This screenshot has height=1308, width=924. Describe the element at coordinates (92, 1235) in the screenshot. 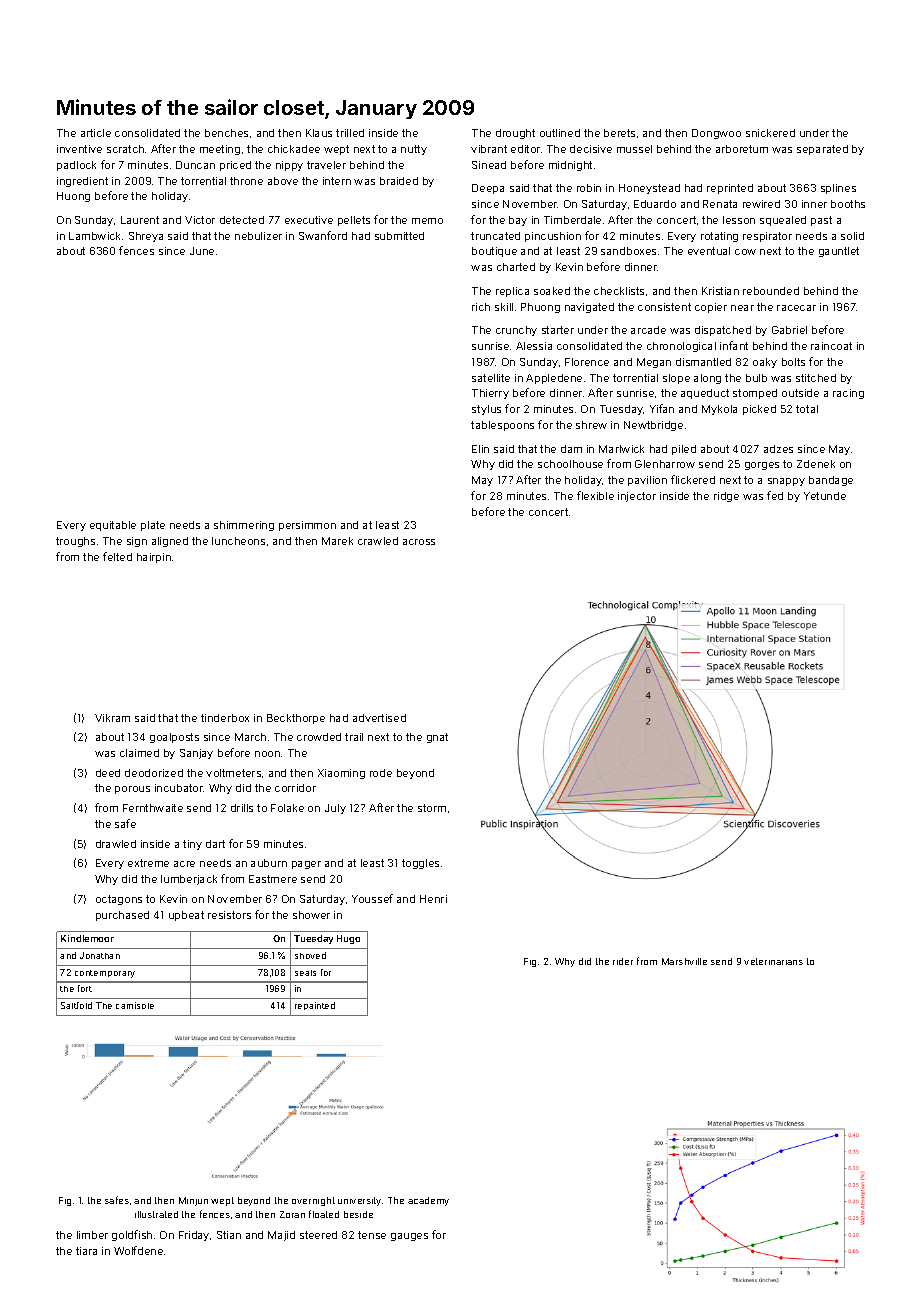

I see `limber` at that location.
